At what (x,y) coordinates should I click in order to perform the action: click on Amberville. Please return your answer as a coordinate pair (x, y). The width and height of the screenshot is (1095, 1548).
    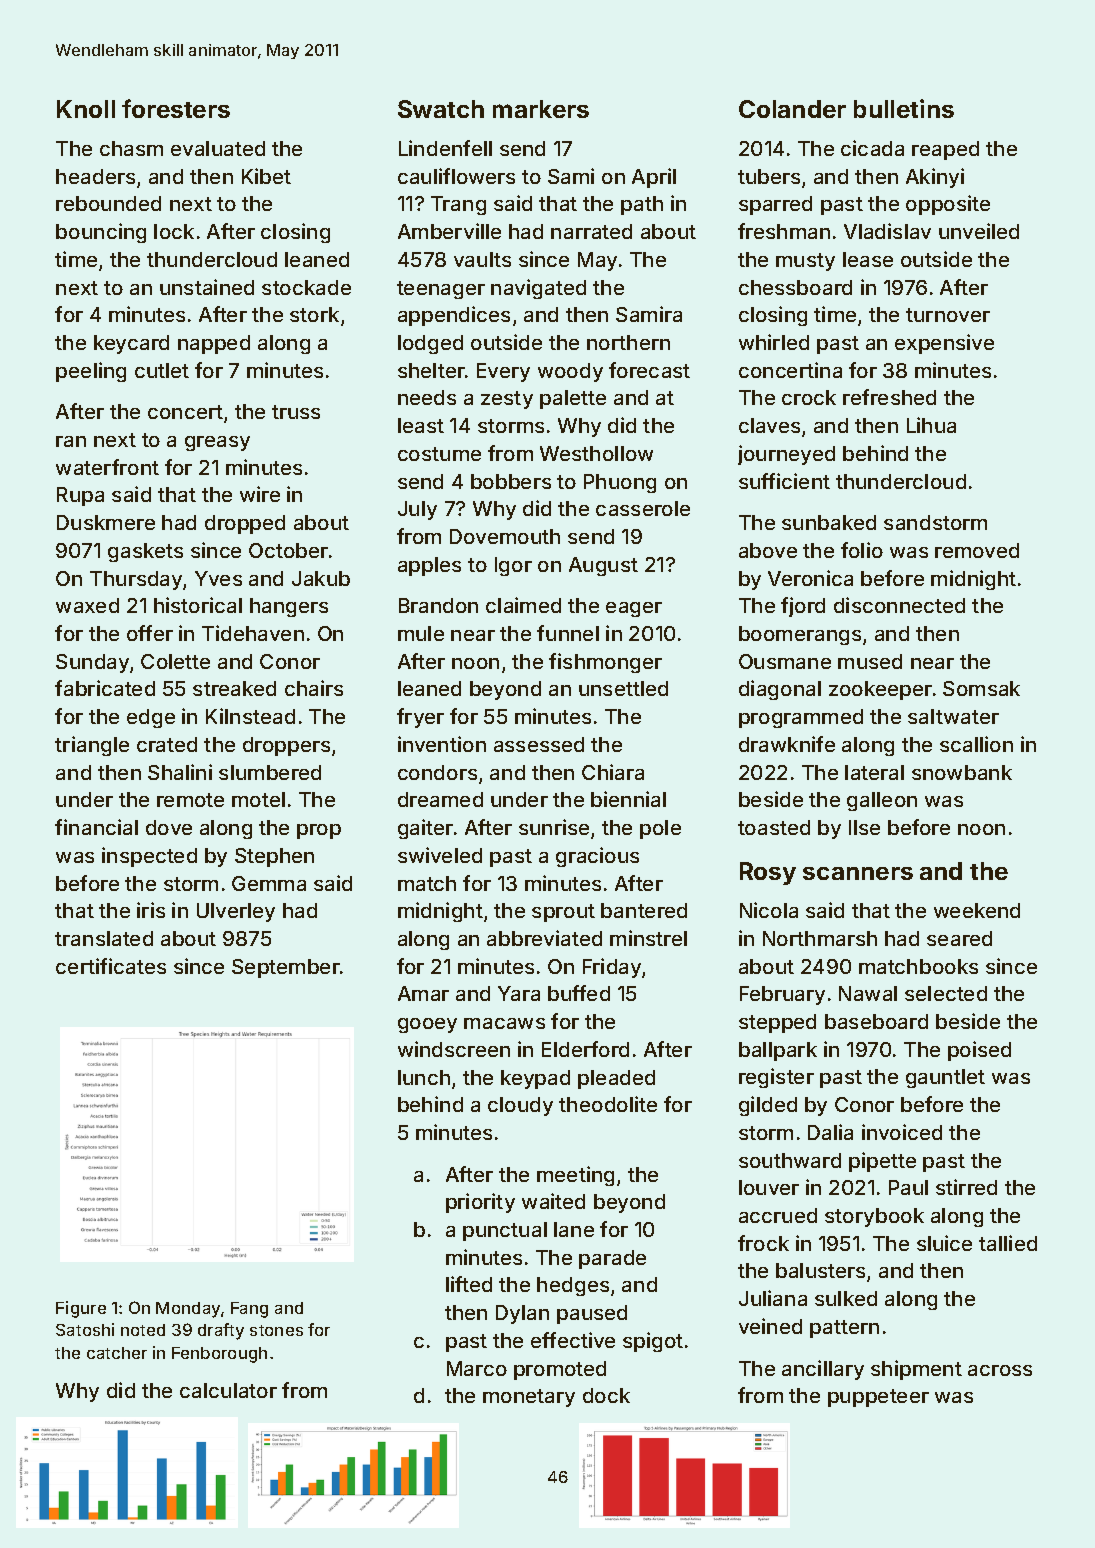
    Looking at the image, I should click on (449, 231).
